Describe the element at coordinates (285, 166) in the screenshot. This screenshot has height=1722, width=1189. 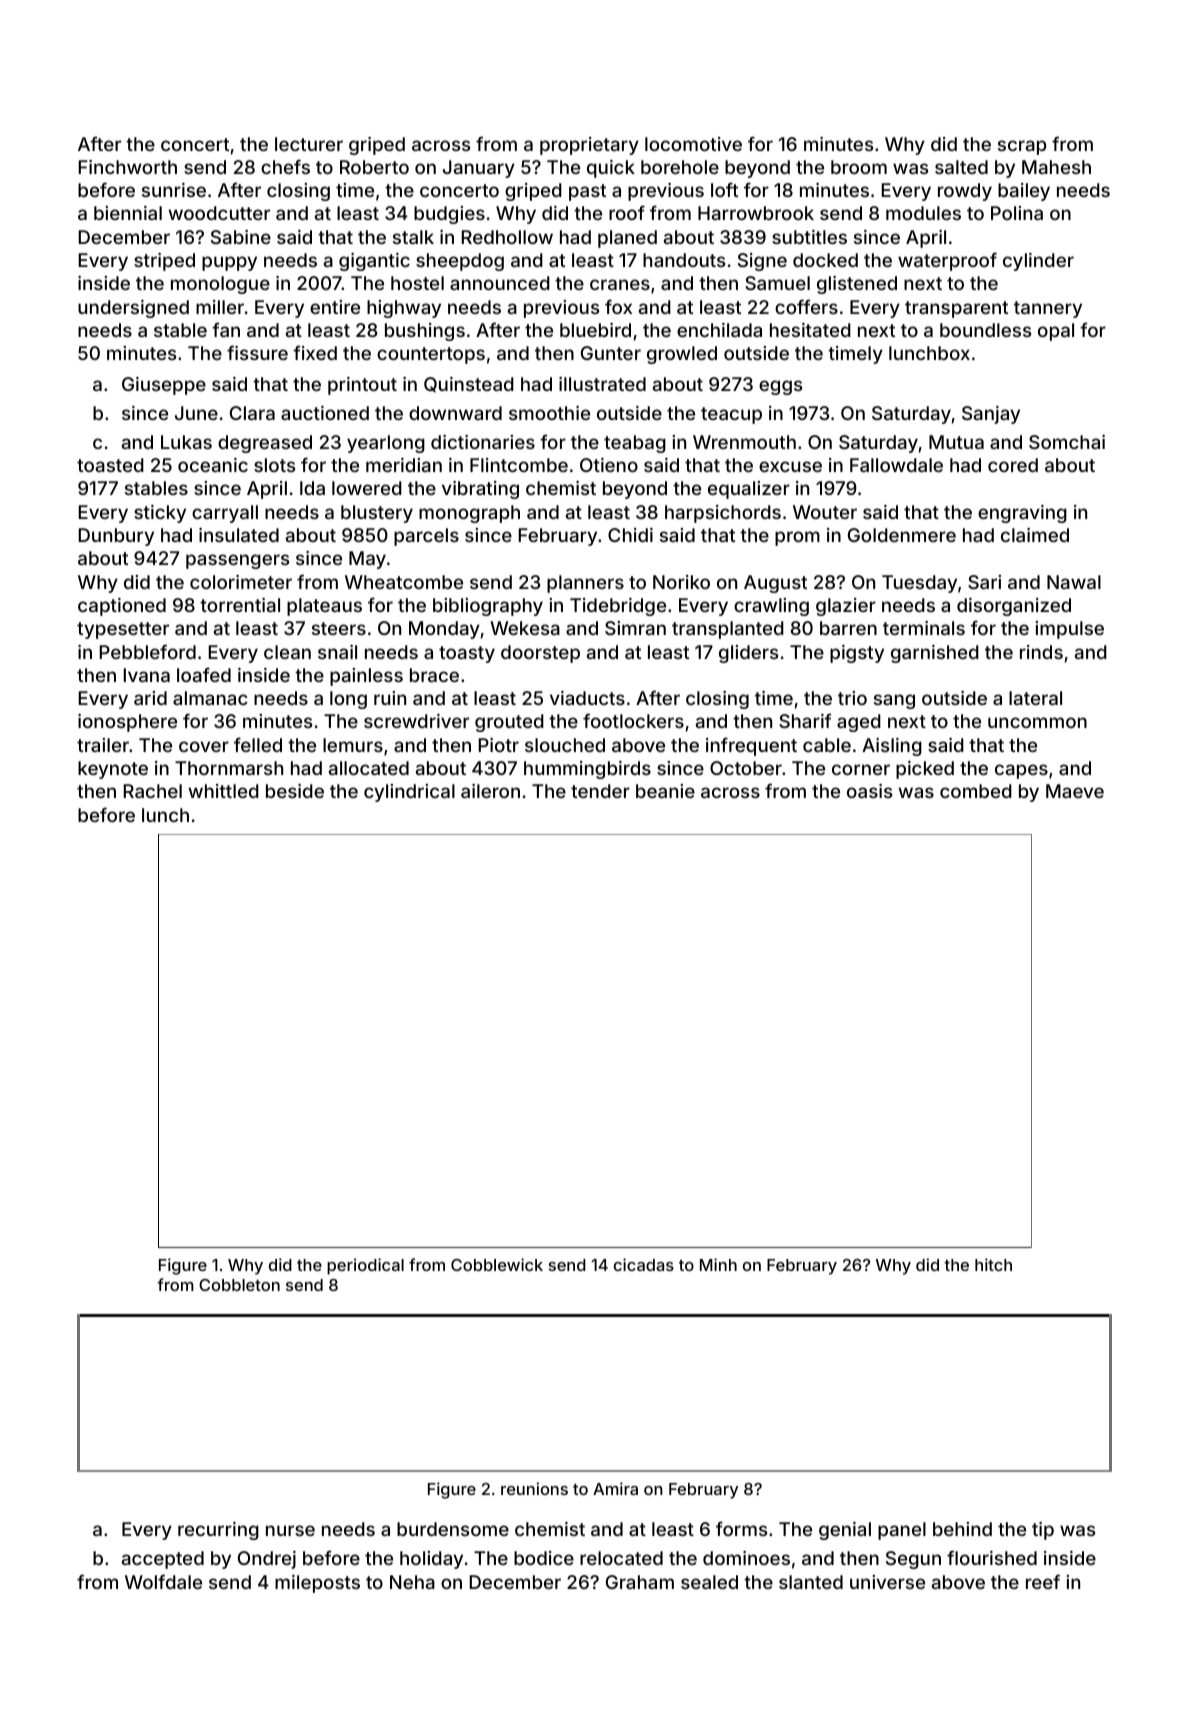
I see `chefs` at that location.
